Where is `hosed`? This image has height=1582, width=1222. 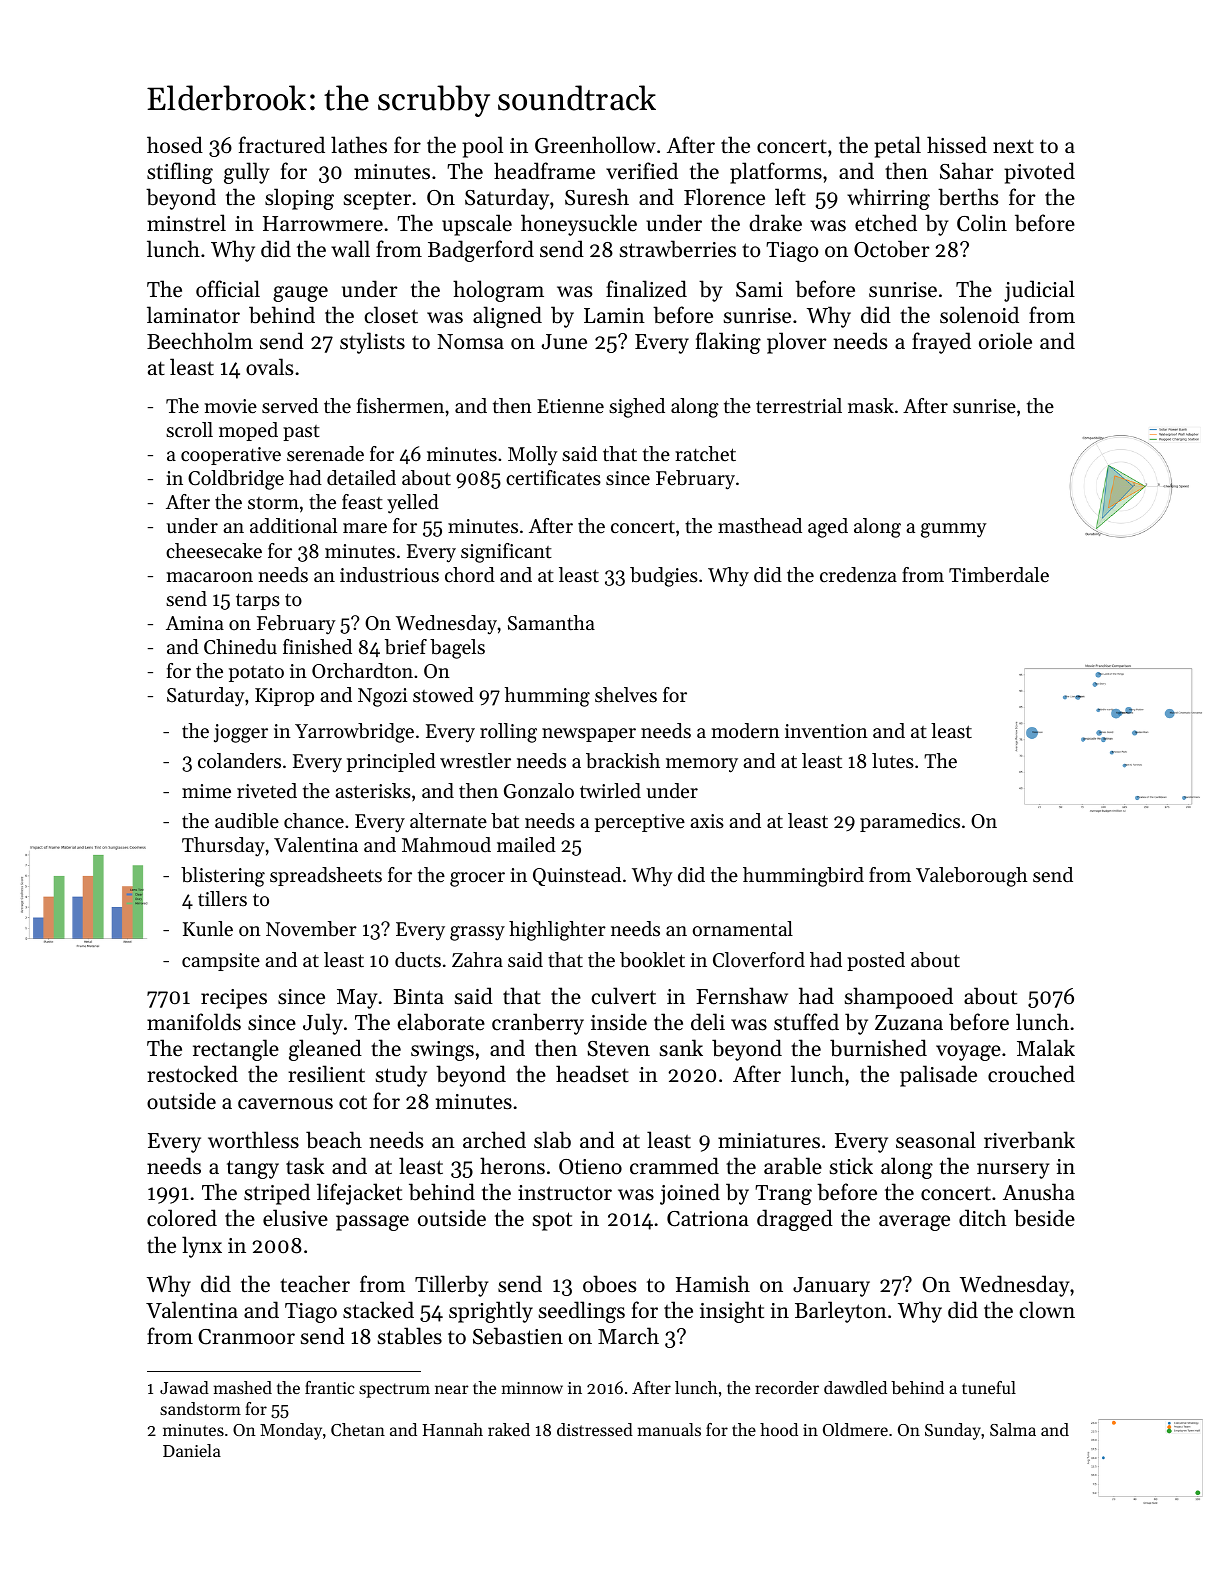
hosed is located at coordinates (175, 145).
